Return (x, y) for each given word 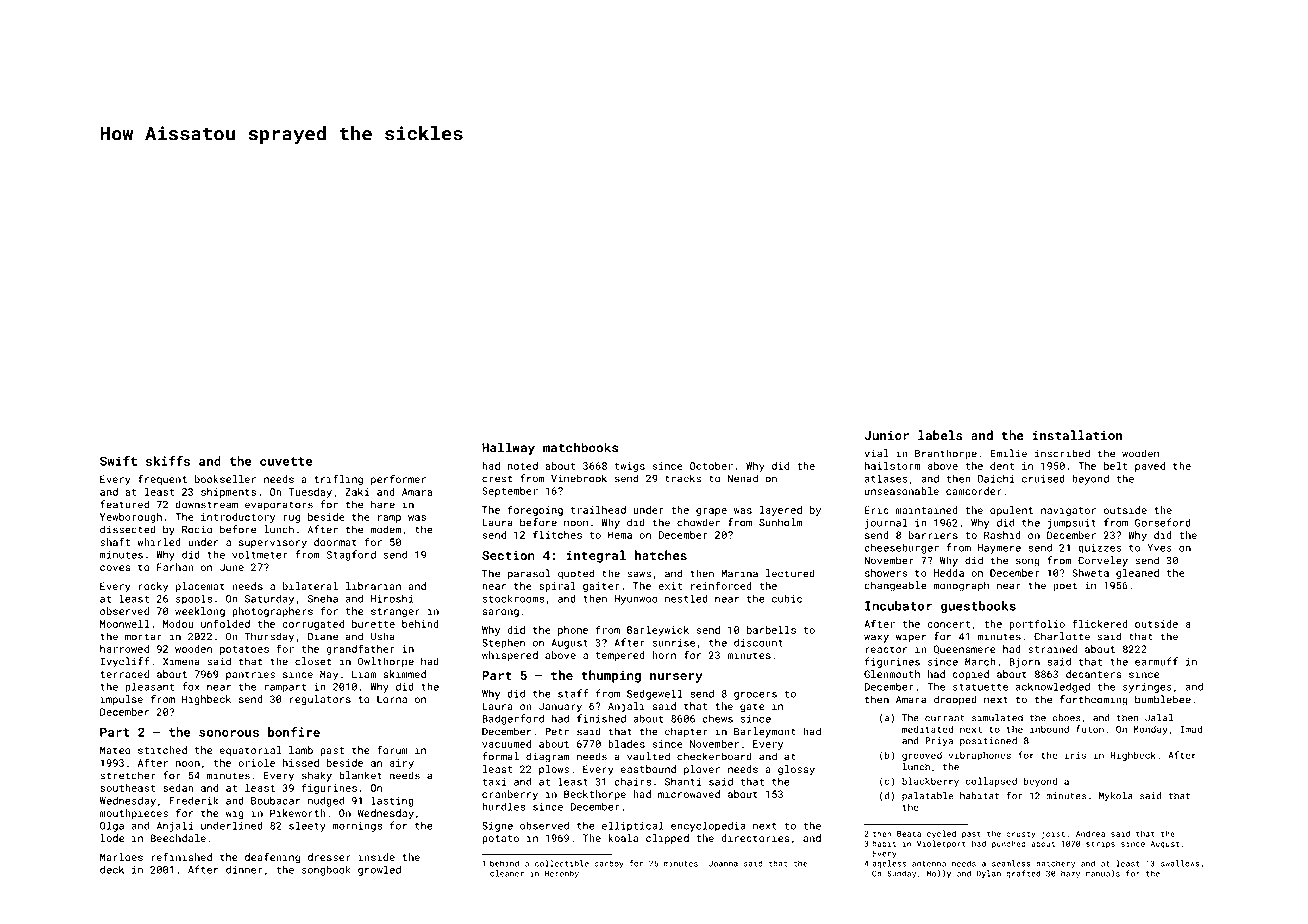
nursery (676, 678)
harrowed (124, 649)
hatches (661, 555)
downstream (206, 504)
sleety (307, 826)
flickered (1100, 623)
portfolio (1037, 624)
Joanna (723, 864)
